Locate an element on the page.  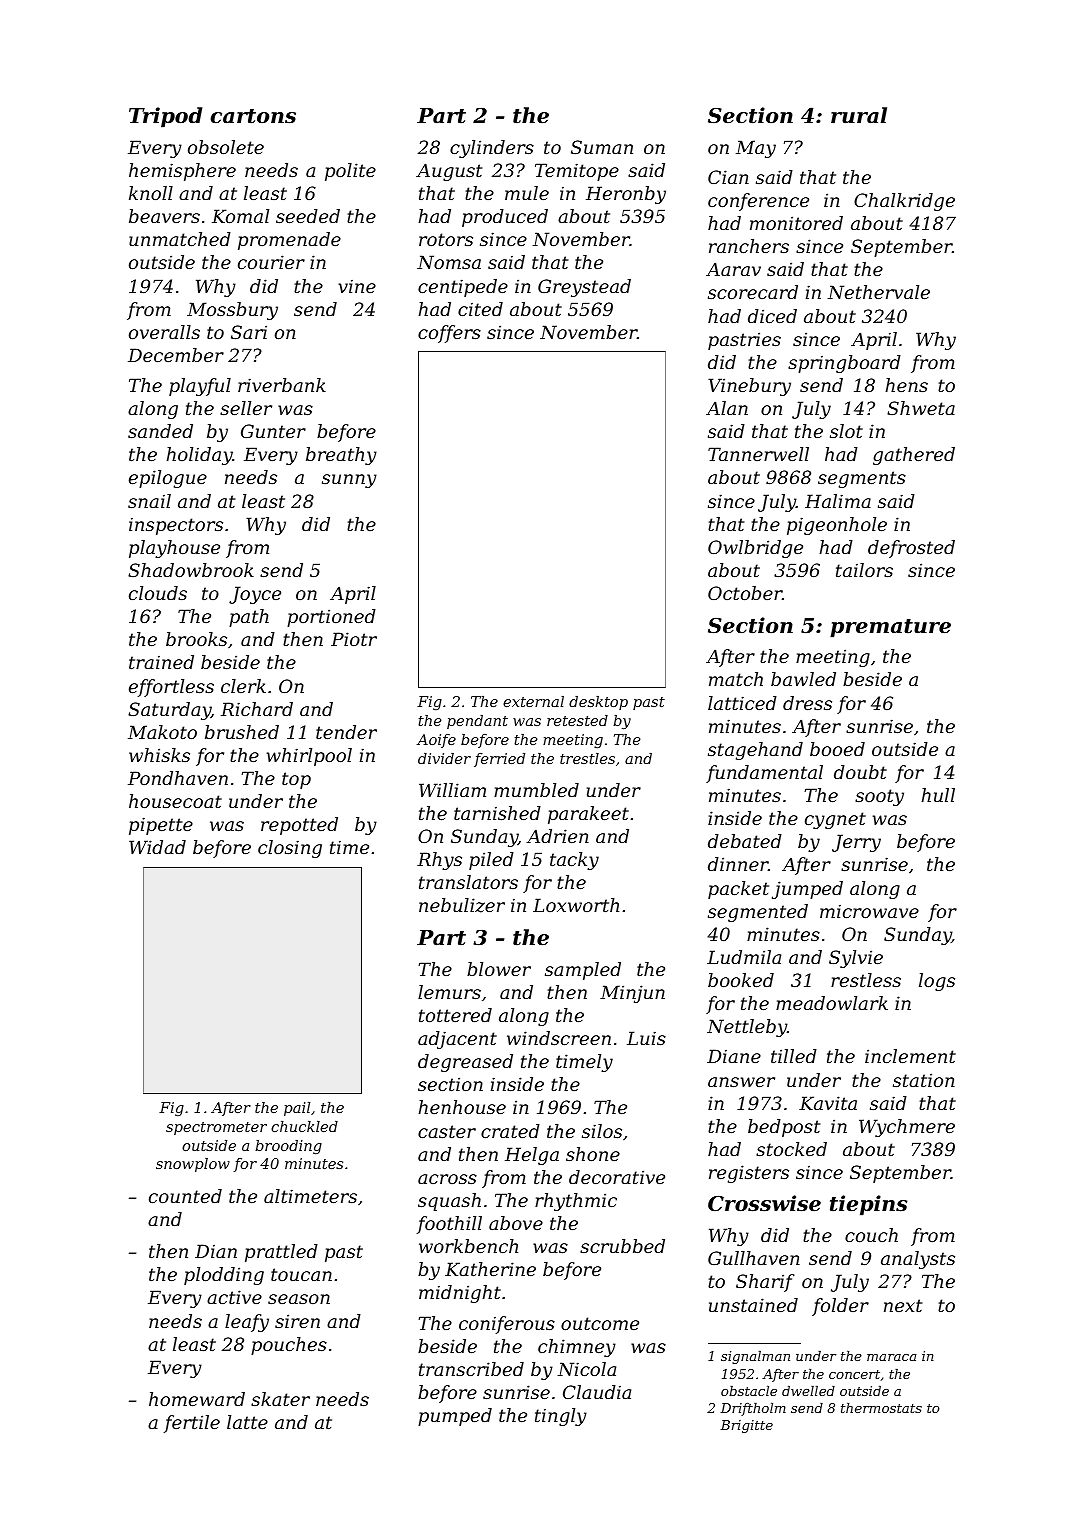
riverbank is located at coordinates (282, 385).
